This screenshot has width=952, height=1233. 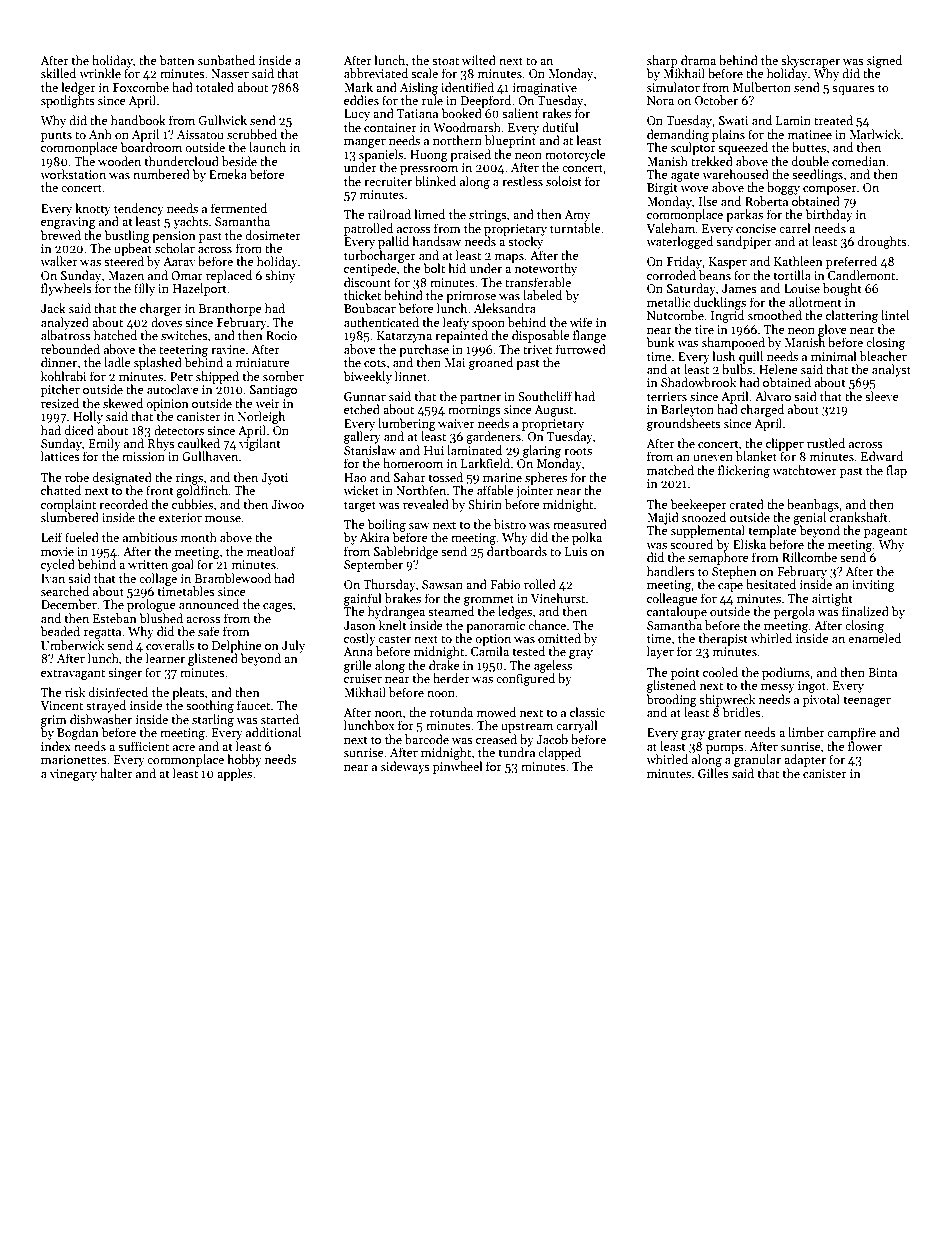 What do you see at coordinates (810, 61) in the screenshot?
I see `skyscraper` at bounding box center [810, 61].
